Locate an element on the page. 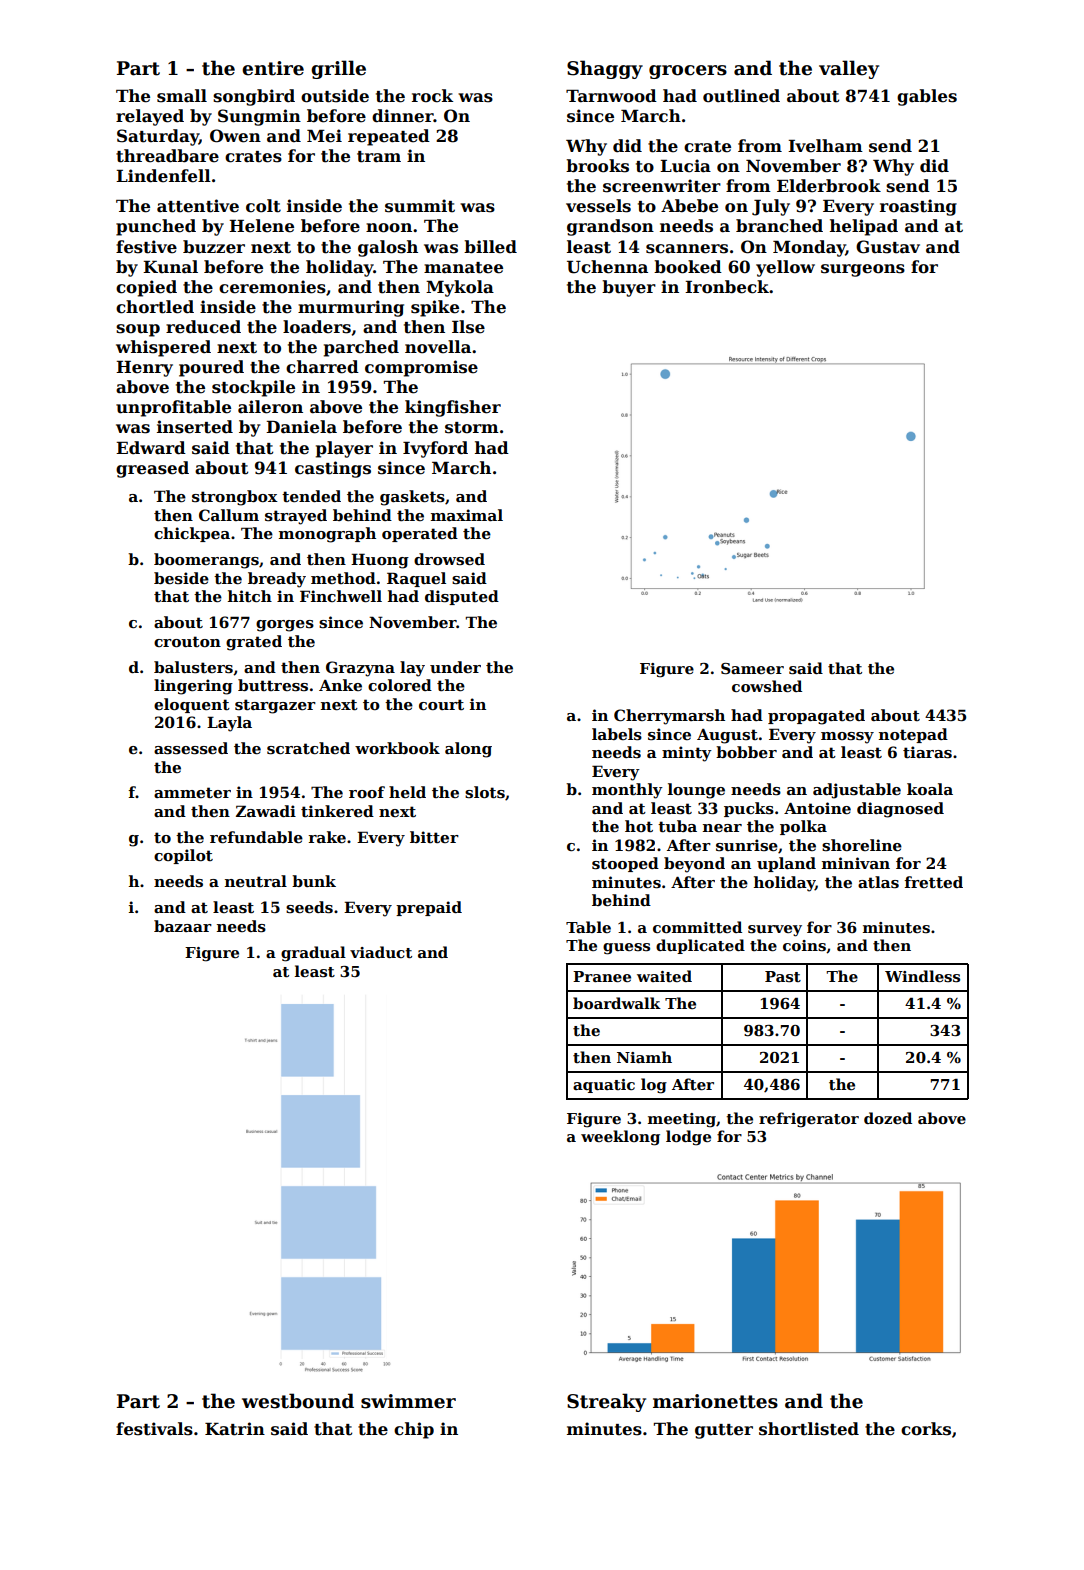 The image size is (1084, 1570). copilot is located at coordinates (183, 856).
